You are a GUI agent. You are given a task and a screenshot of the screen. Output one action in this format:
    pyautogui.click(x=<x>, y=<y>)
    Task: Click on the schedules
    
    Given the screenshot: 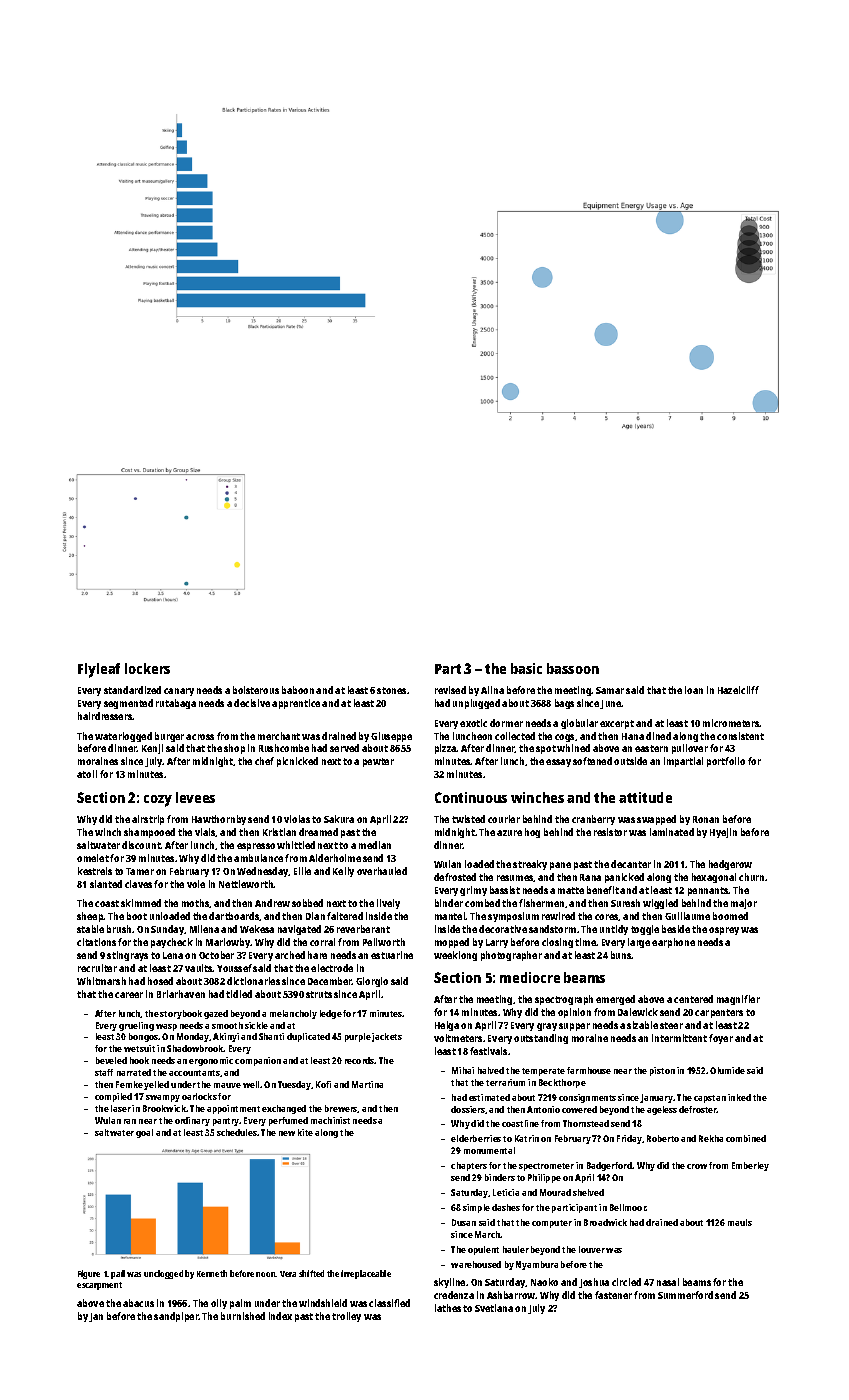 What is the action you would take?
    pyautogui.click(x=237, y=1132)
